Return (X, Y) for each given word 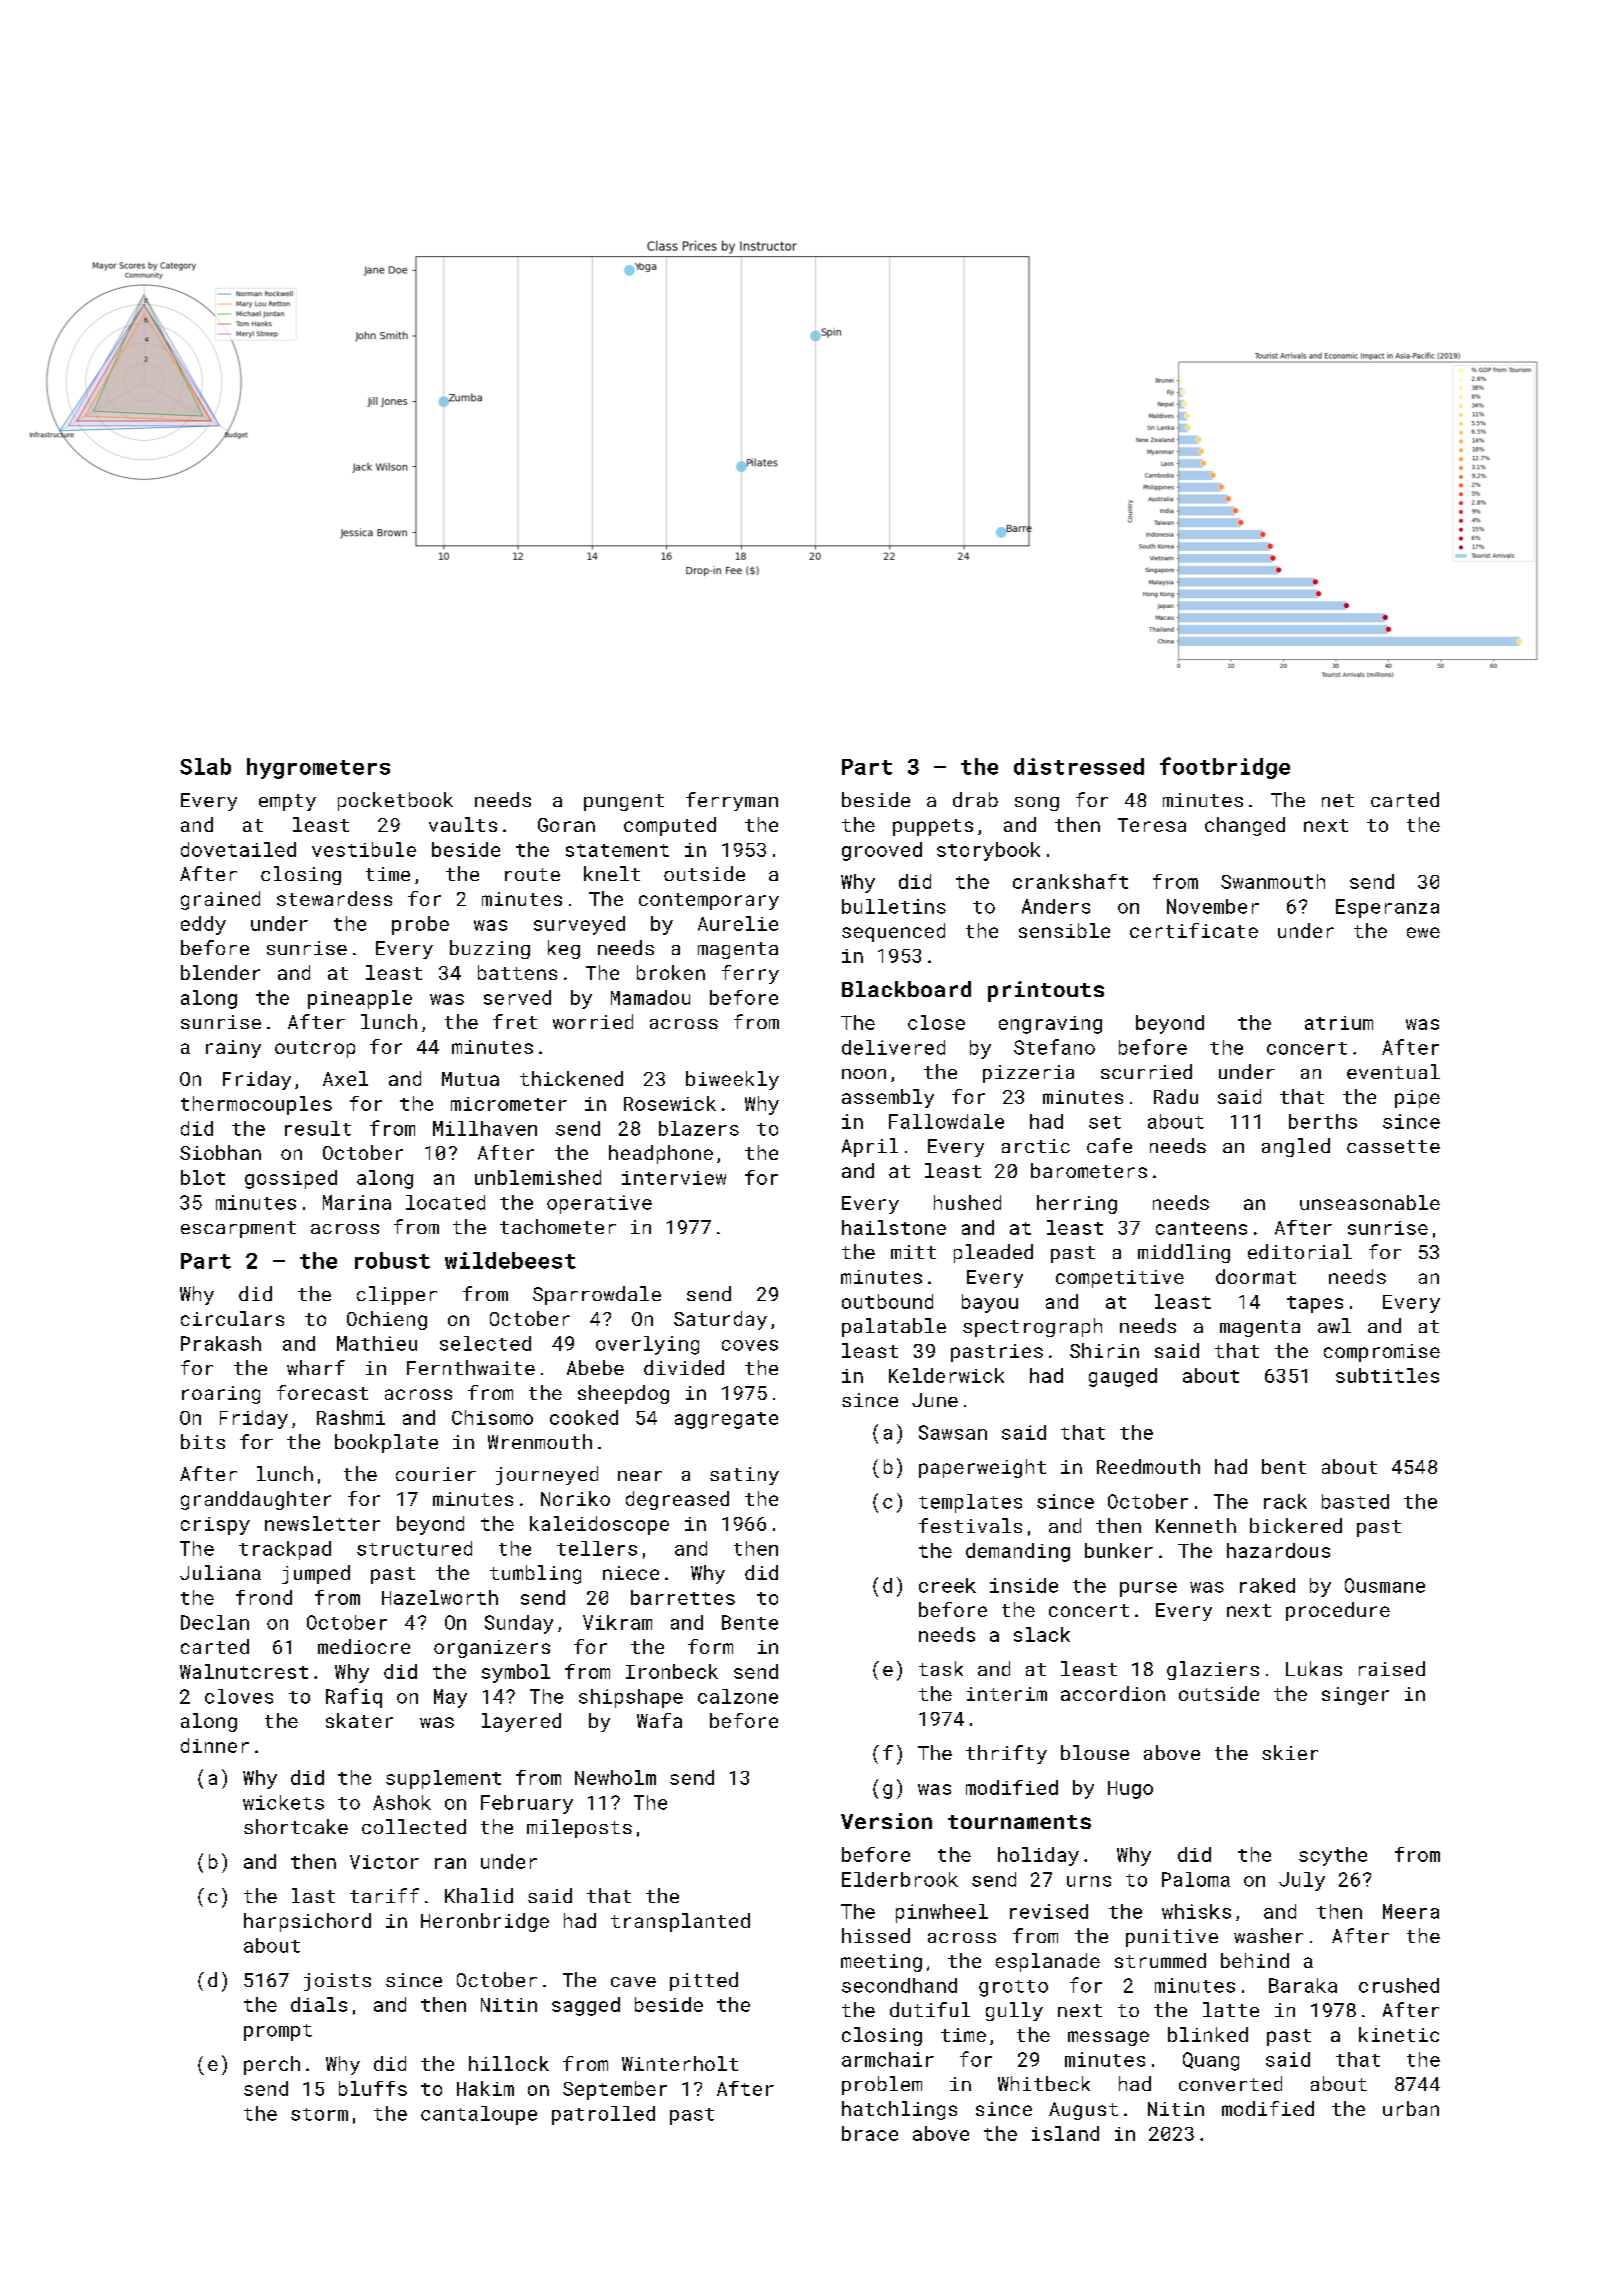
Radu (1176, 1096)
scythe (1333, 1856)
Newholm (615, 1777)
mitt (913, 1252)
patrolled (603, 2115)
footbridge (1225, 768)
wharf (316, 1367)
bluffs (373, 2088)
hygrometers (318, 768)
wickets (283, 1802)
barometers (1089, 1170)
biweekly (732, 1080)
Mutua (470, 1079)
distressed (1079, 766)
